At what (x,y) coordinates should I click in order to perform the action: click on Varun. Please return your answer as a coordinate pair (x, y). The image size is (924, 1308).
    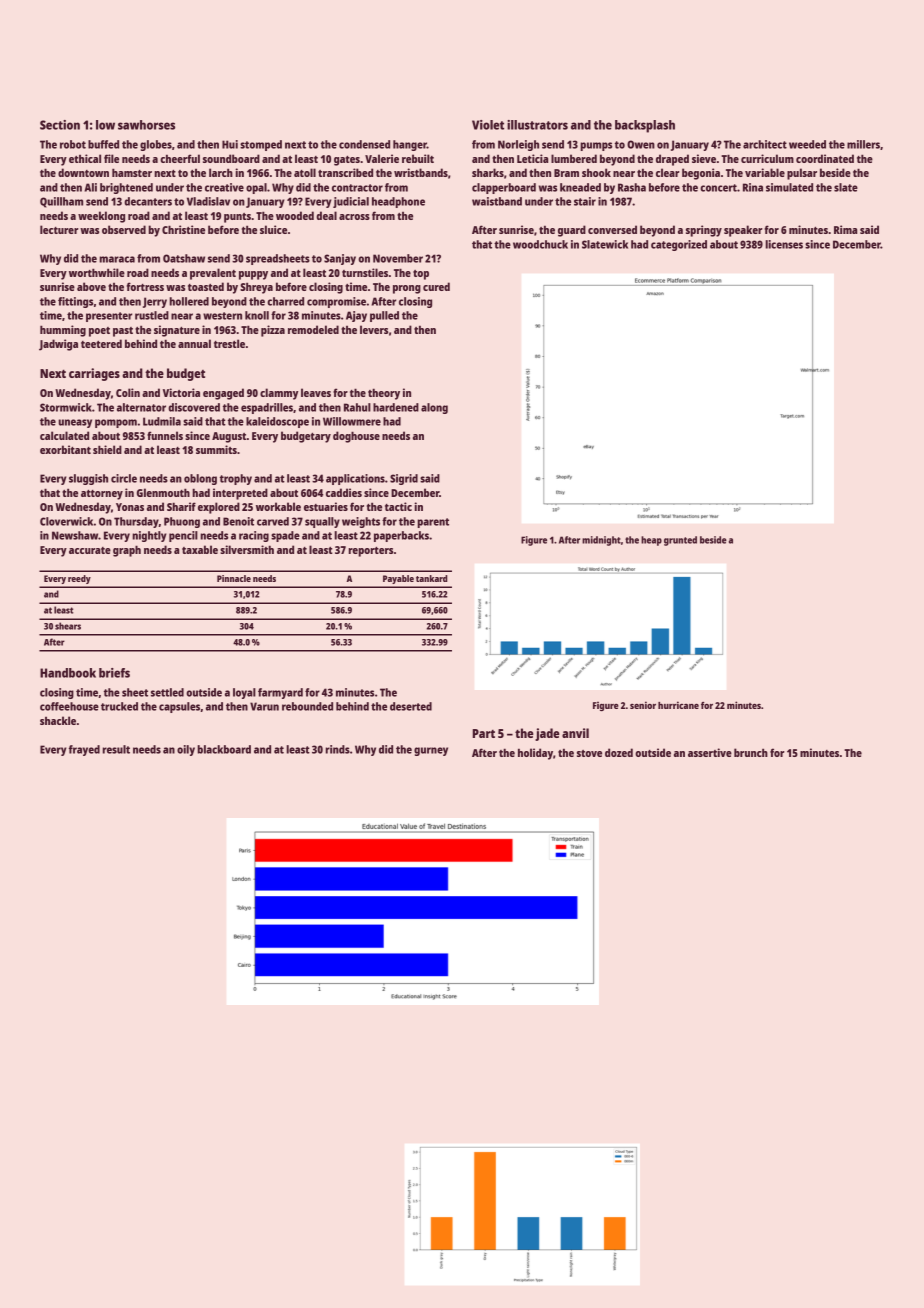
    Looking at the image, I should click on (264, 706).
